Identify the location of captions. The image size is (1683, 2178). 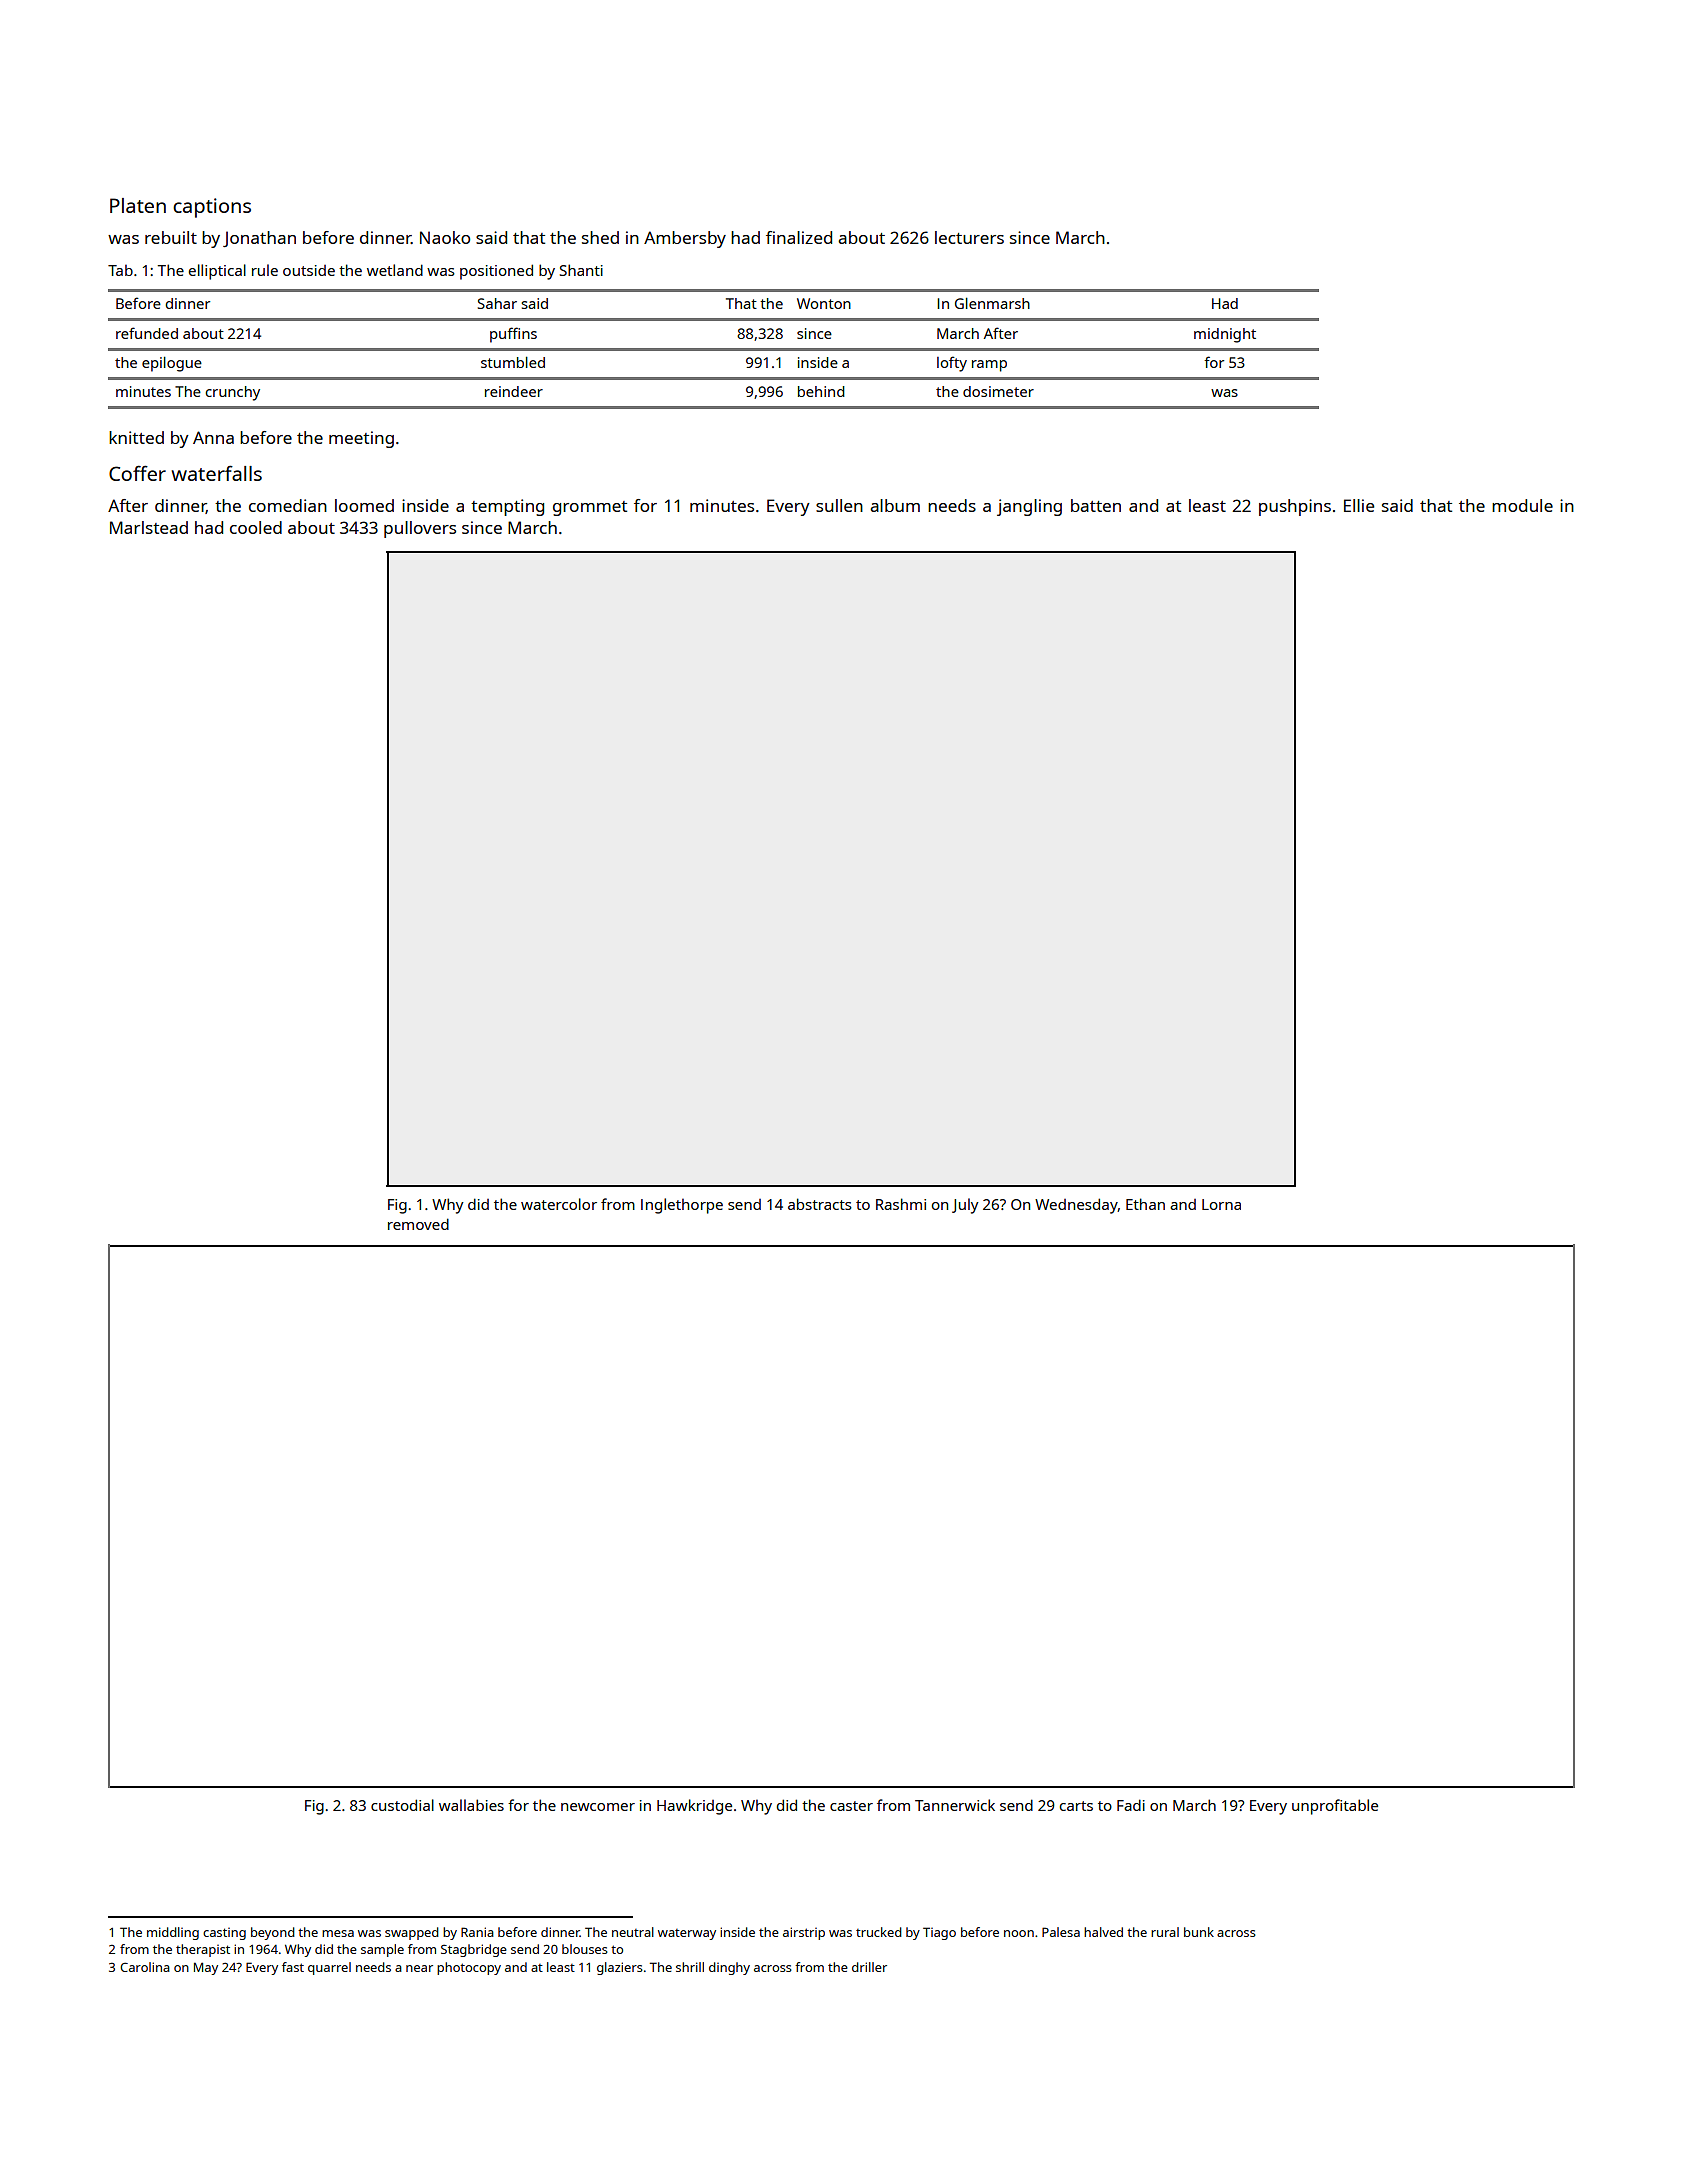
(212, 208).
